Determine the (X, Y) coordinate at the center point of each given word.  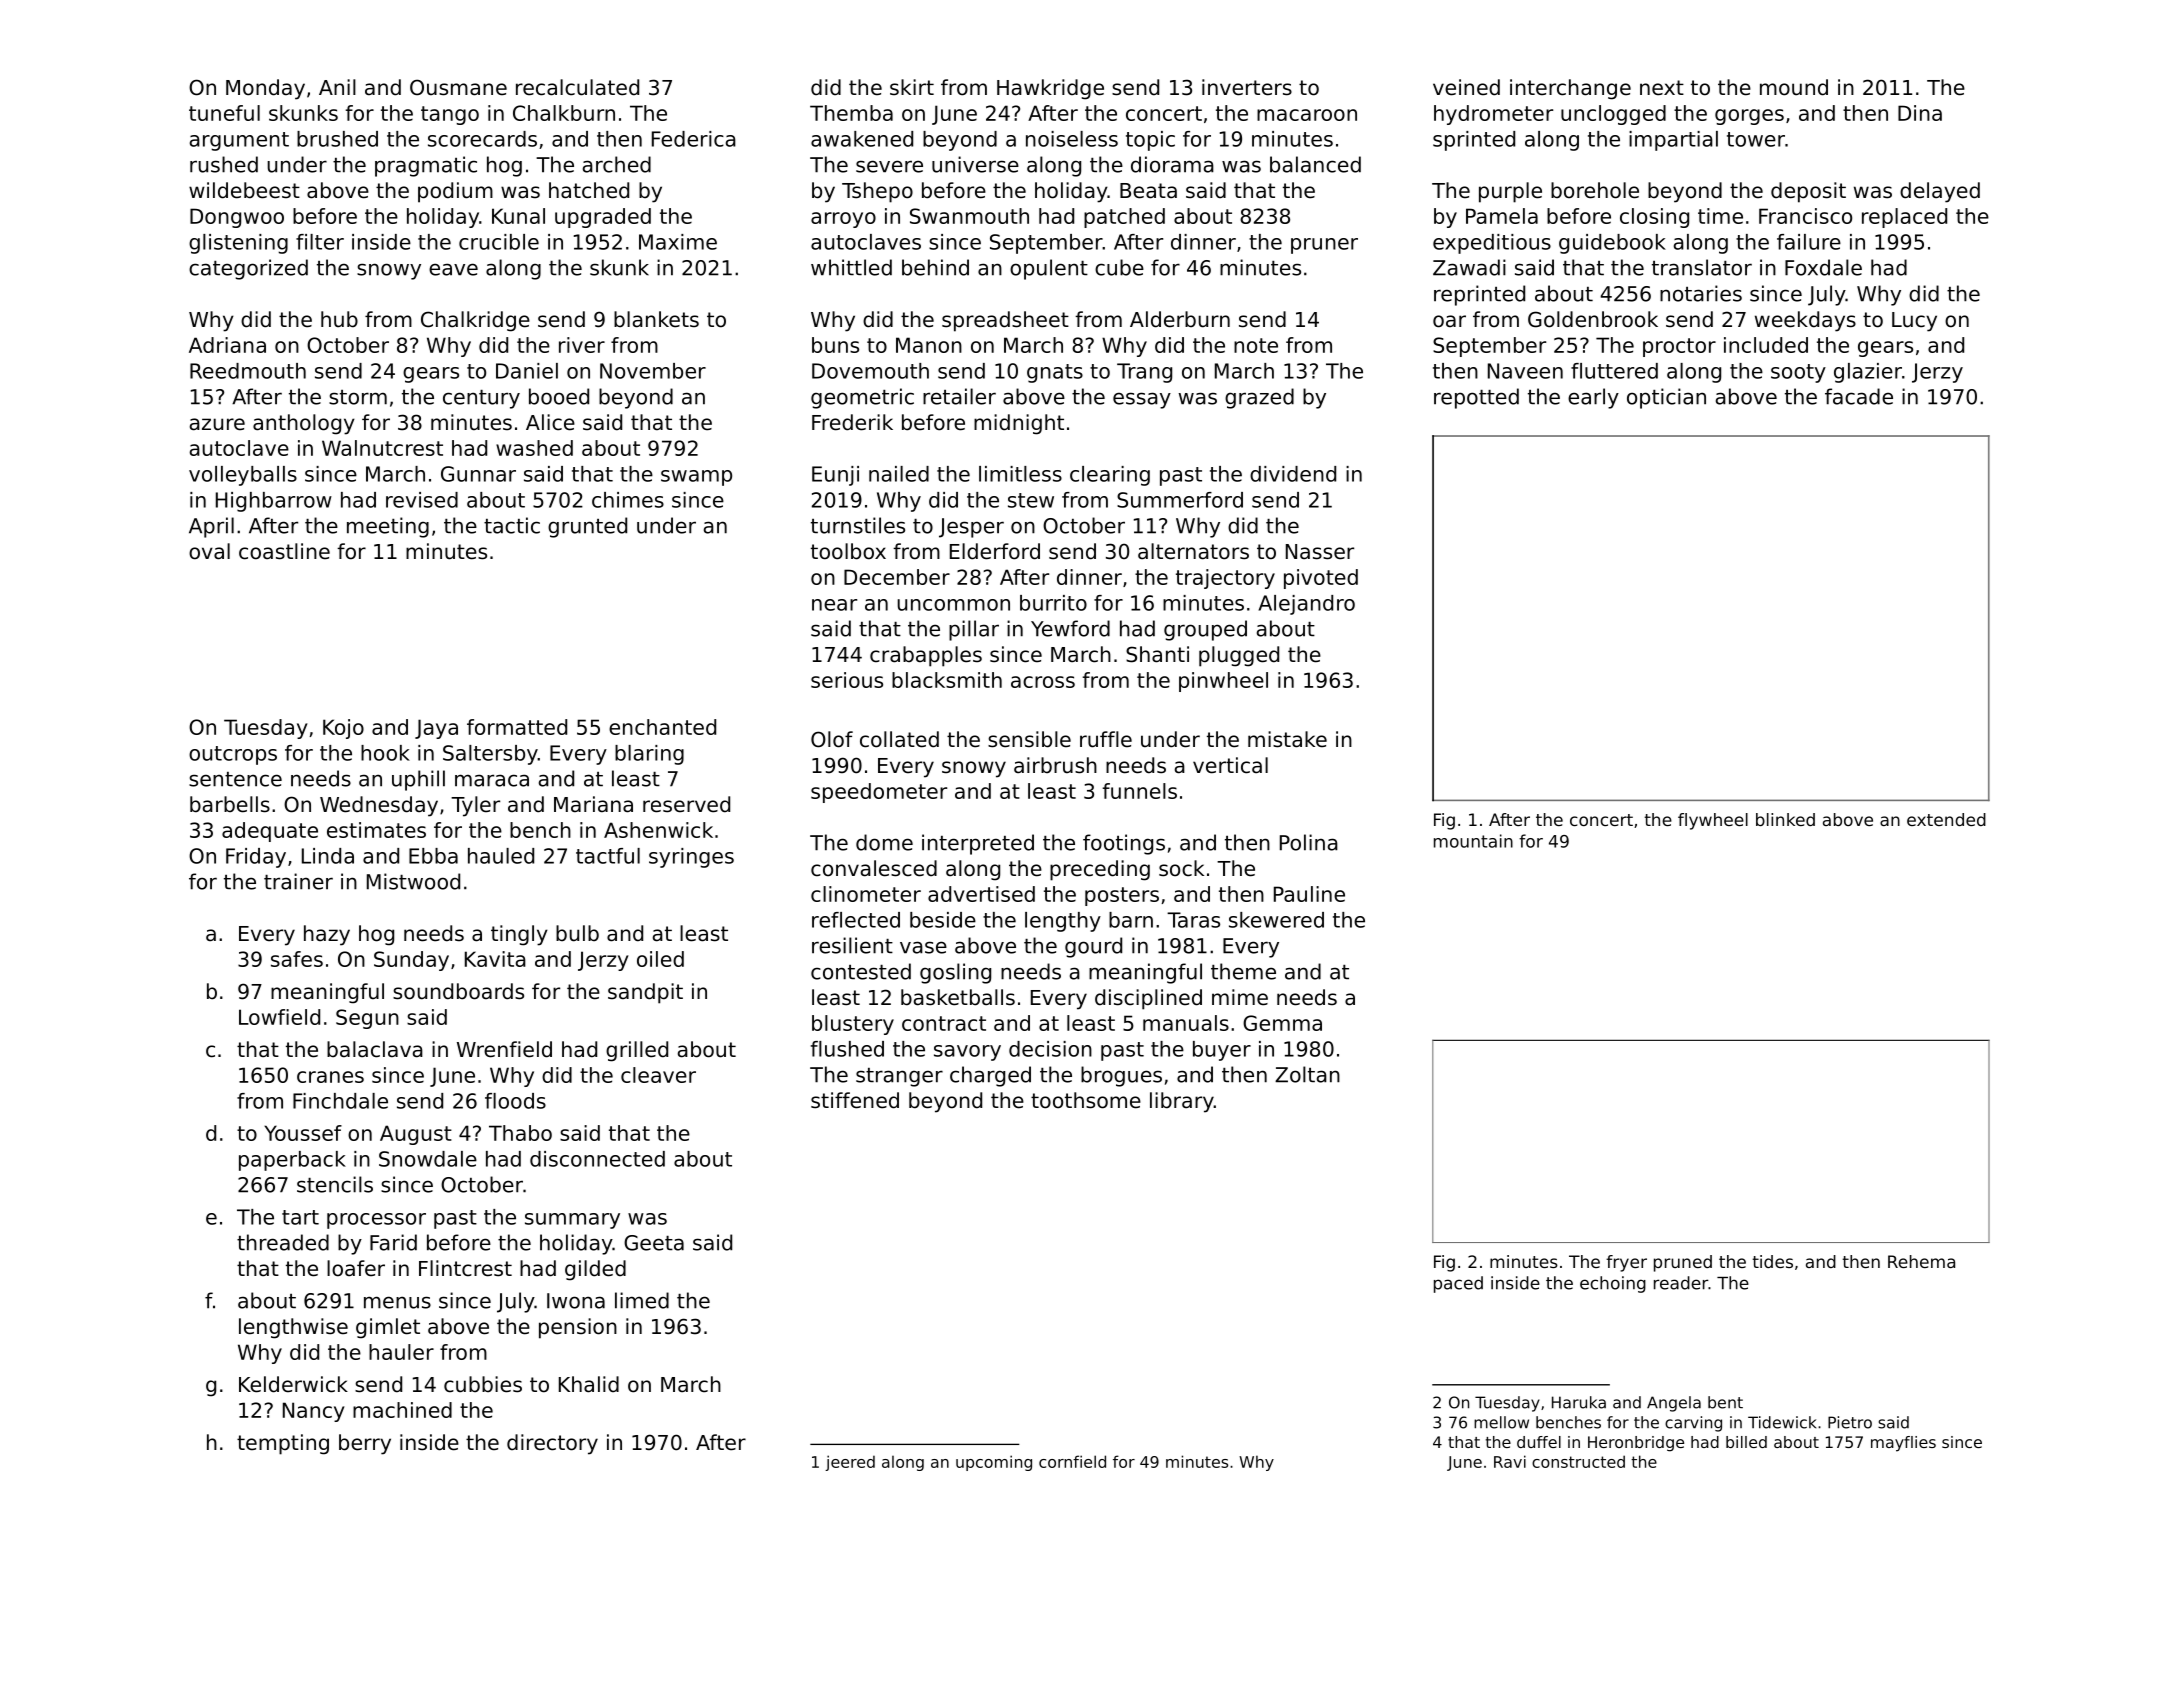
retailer (959, 396)
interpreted (978, 844)
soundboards (458, 991)
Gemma (1282, 1023)
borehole (1595, 190)
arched (617, 164)
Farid (393, 1242)
